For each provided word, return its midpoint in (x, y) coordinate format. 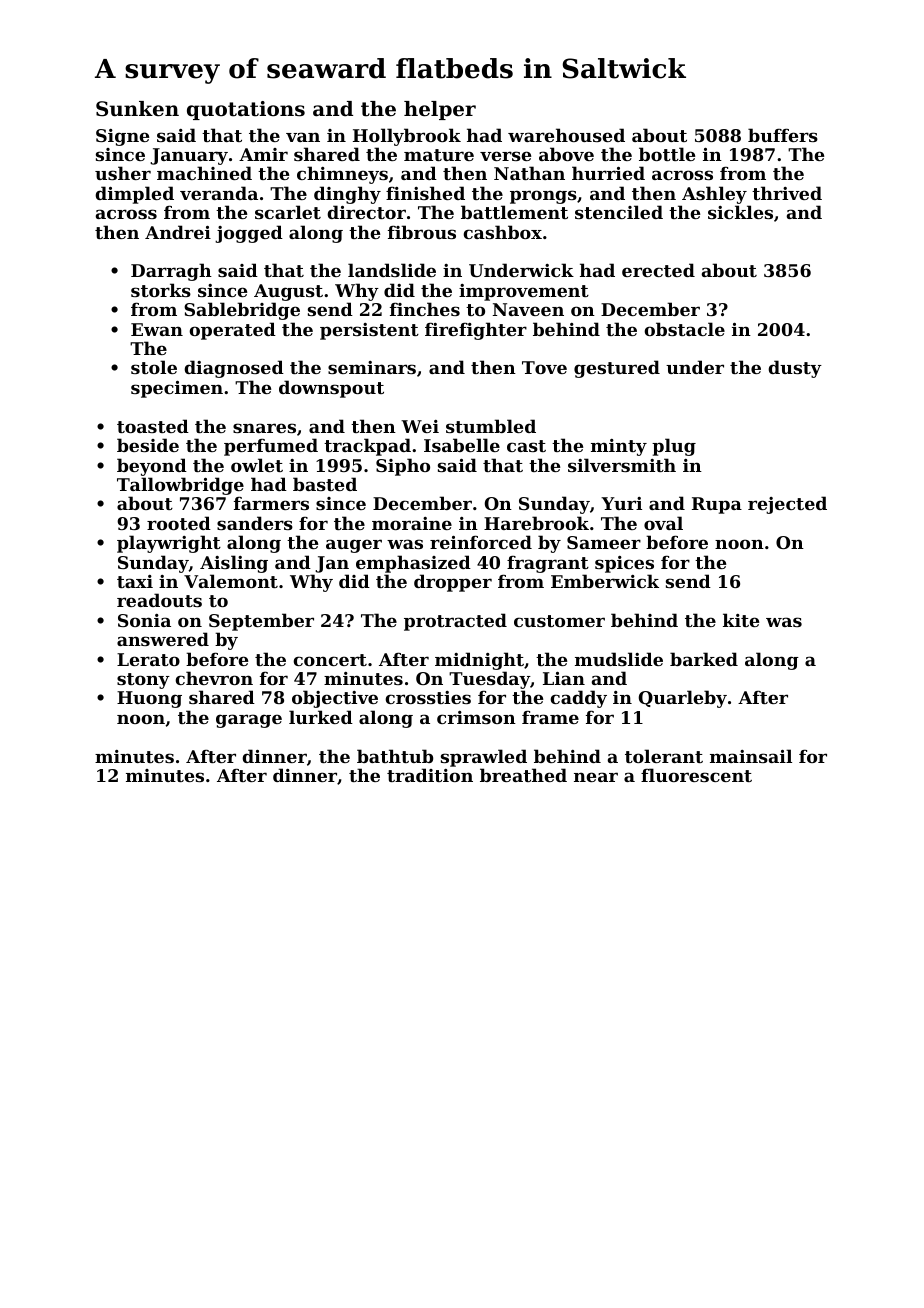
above (566, 154)
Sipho (403, 467)
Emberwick (605, 581)
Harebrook (536, 523)
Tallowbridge (180, 486)
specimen (177, 389)
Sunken (137, 109)
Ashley (714, 195)
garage (249, 721)
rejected (787, 505)
